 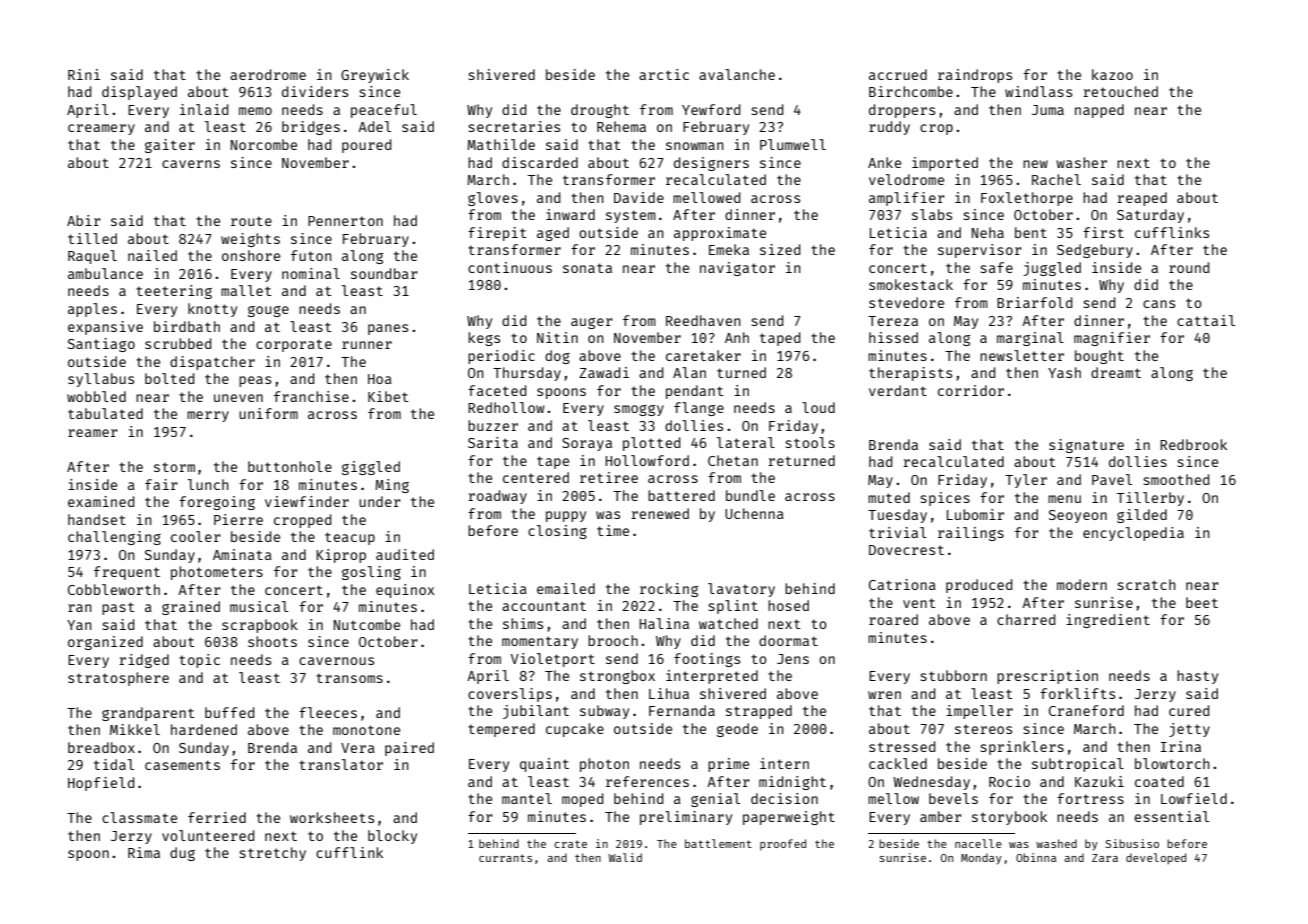 What do you see at coordinates (1105, 858) in the screenshot?
I see `Zara` at bounding box center [1105, 858].
